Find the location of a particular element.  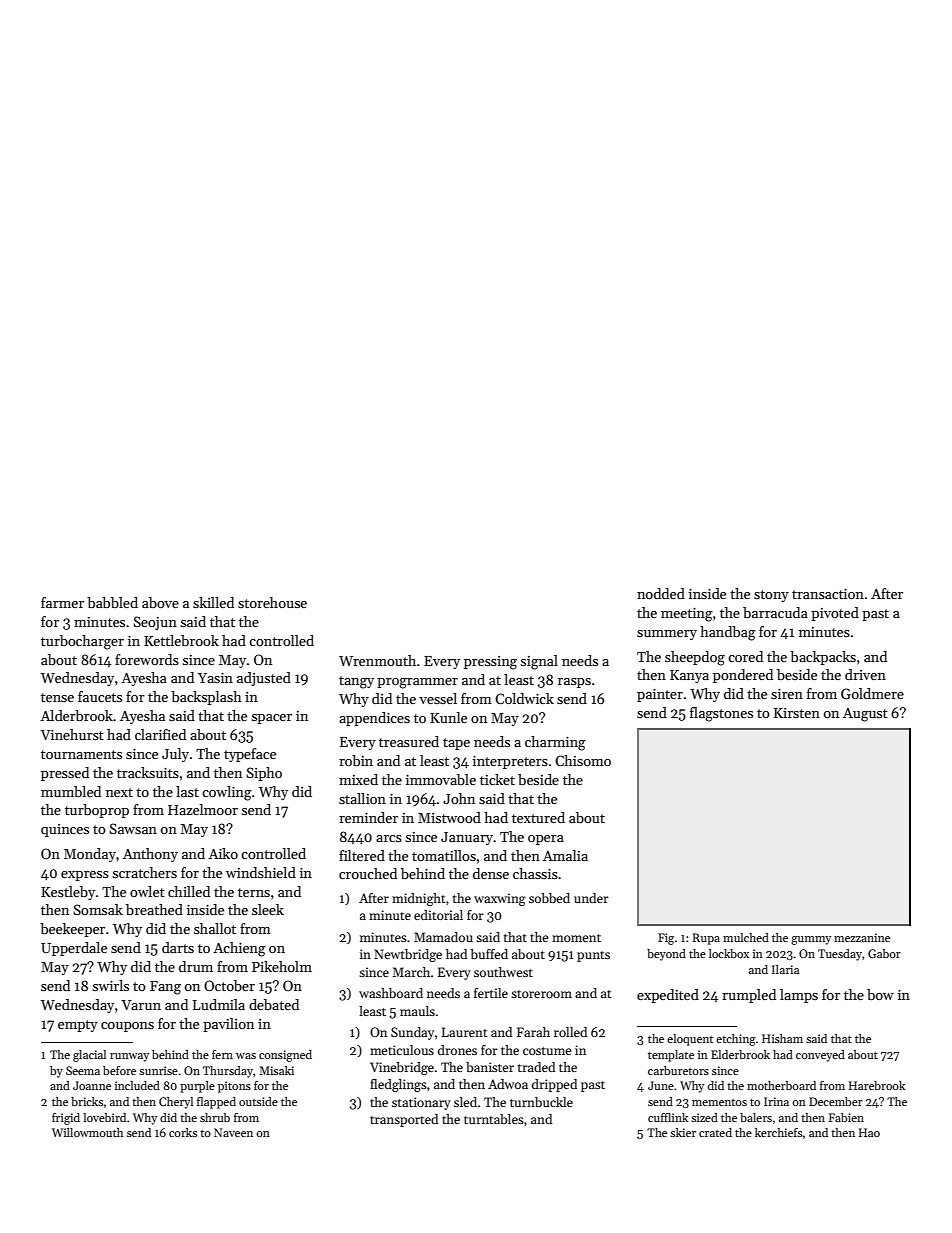

turntables is located at coordinates (494, 1119).
